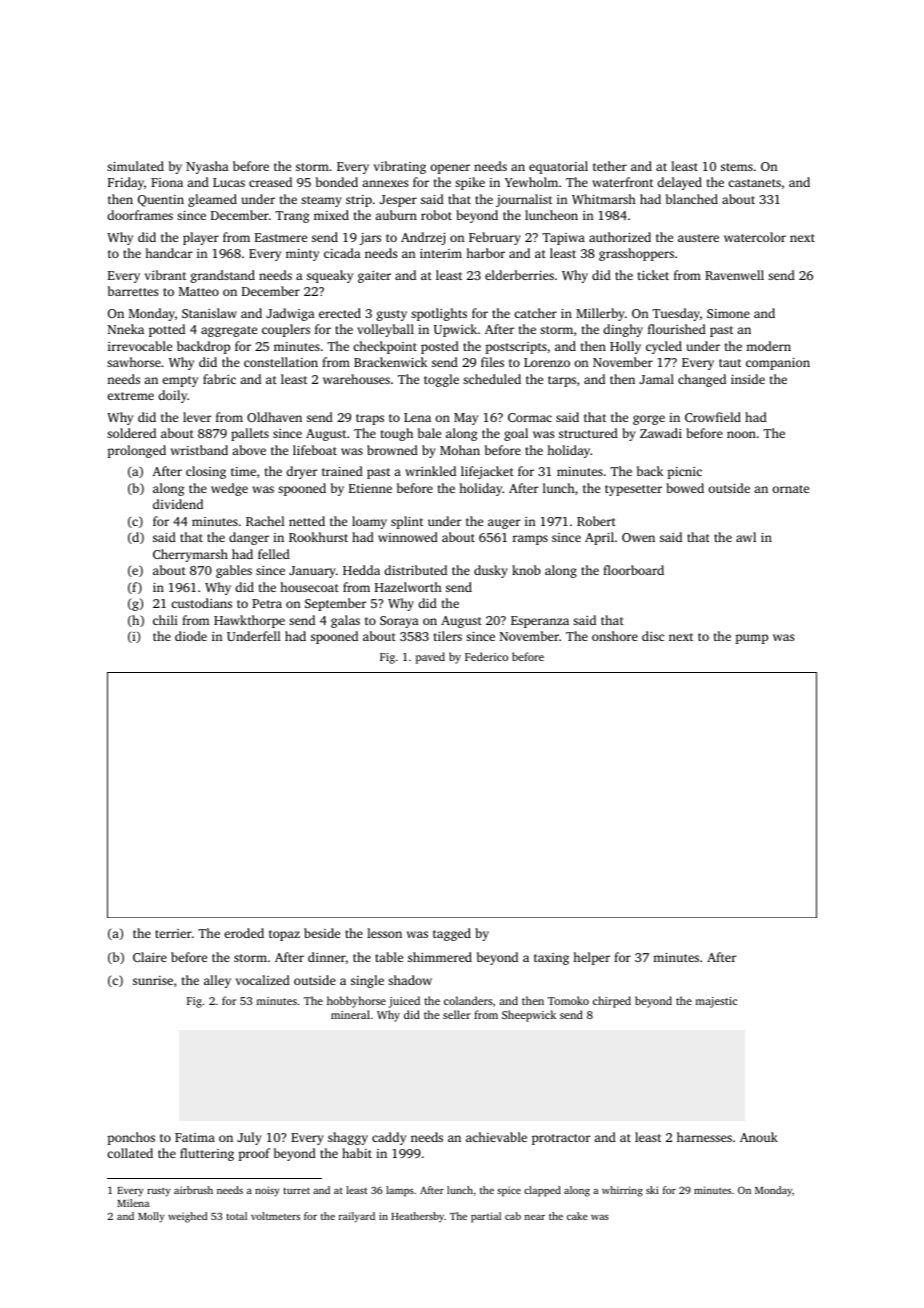 Image resolution: width=924 pixels, height=1308 pixels. Describe the element at coordinates (704, 1137) in the screenshot. I see `harnesses` at that location.
